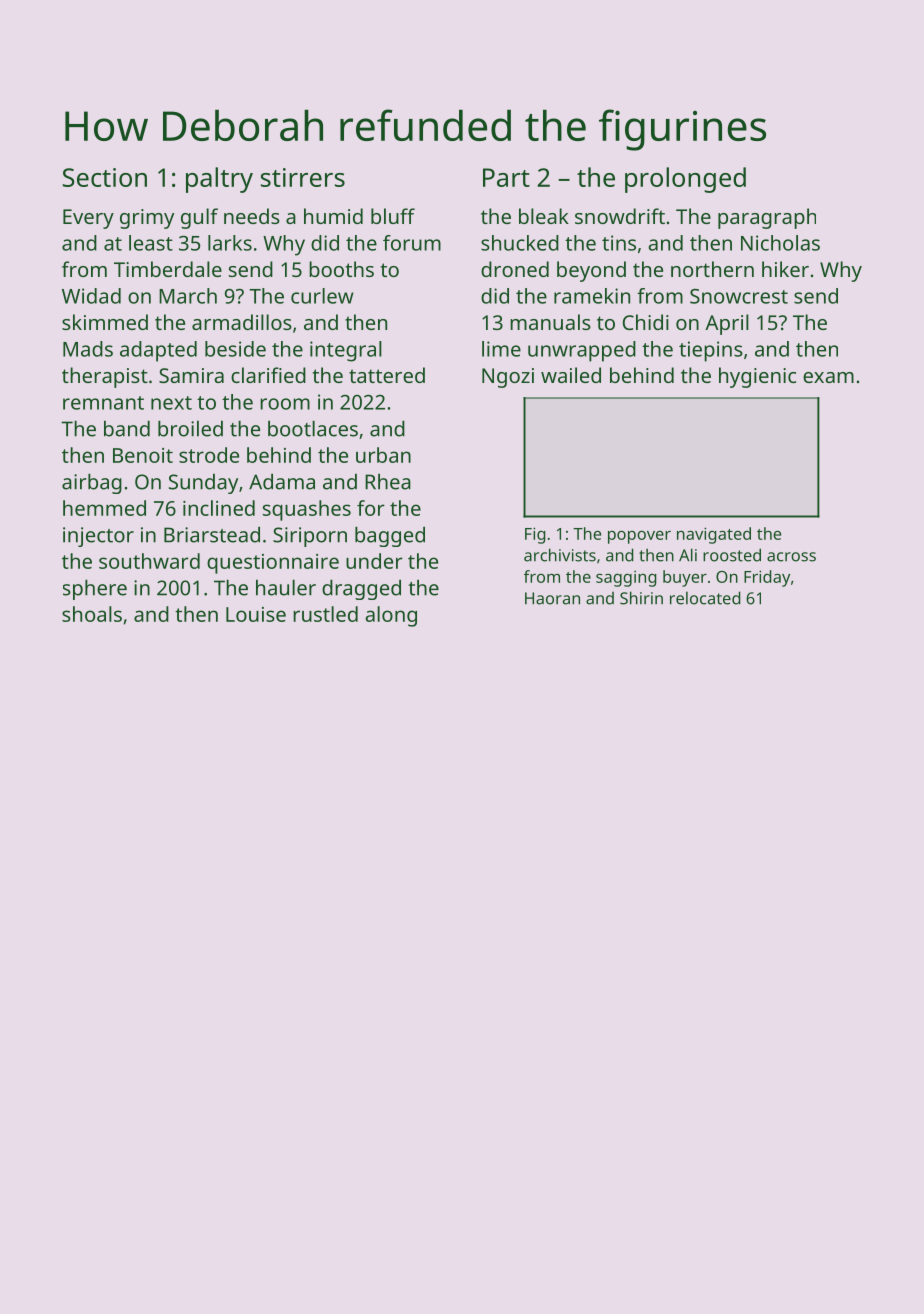 The height and width of the screenshot is (1314, 924). What do you see at coordinates (127, 428) in the screenshot?
I see `band` at bounding box center [127, 428].
